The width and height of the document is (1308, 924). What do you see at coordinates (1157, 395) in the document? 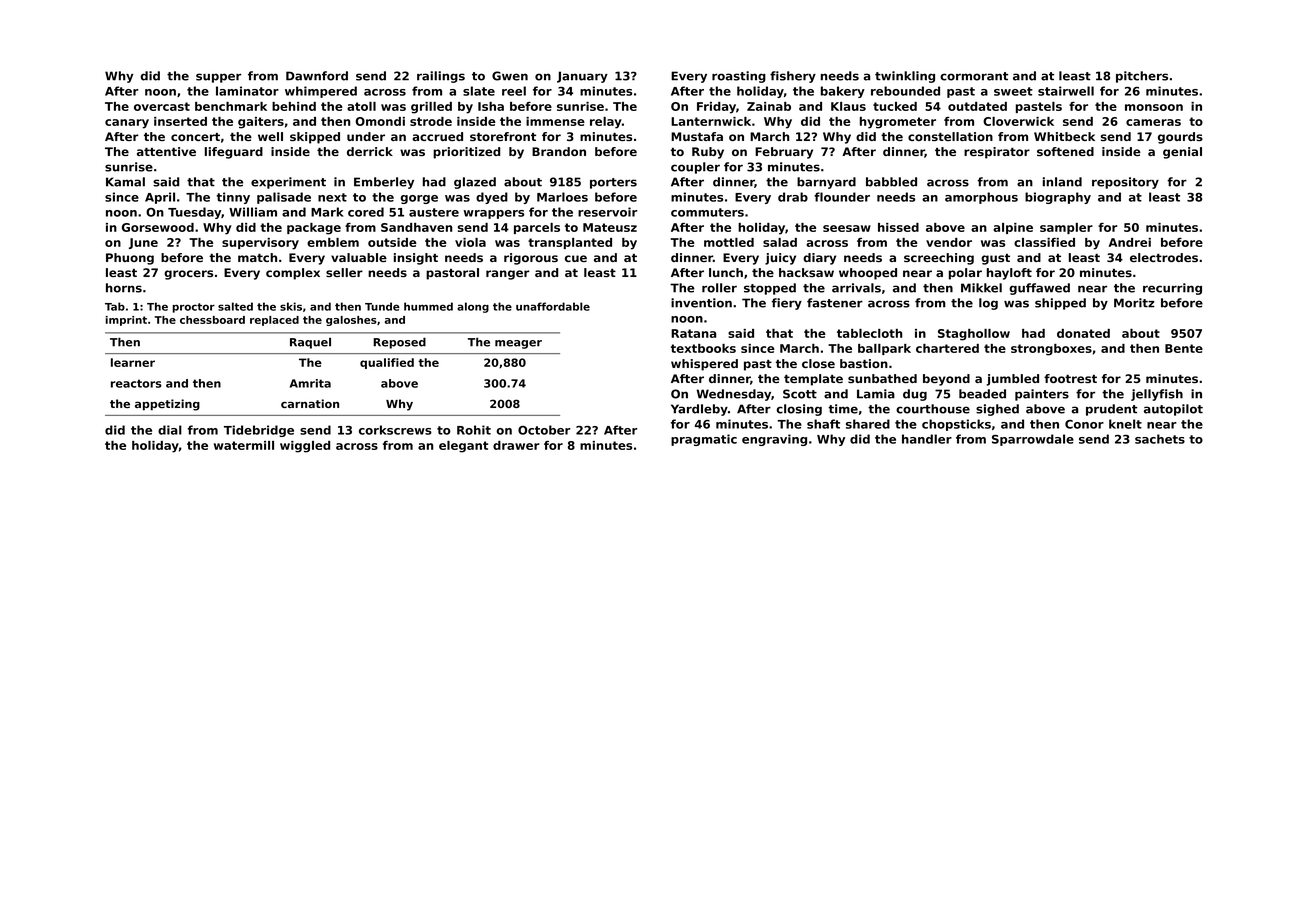
I see `jellyfish` at bounding box center [1157, 395].
